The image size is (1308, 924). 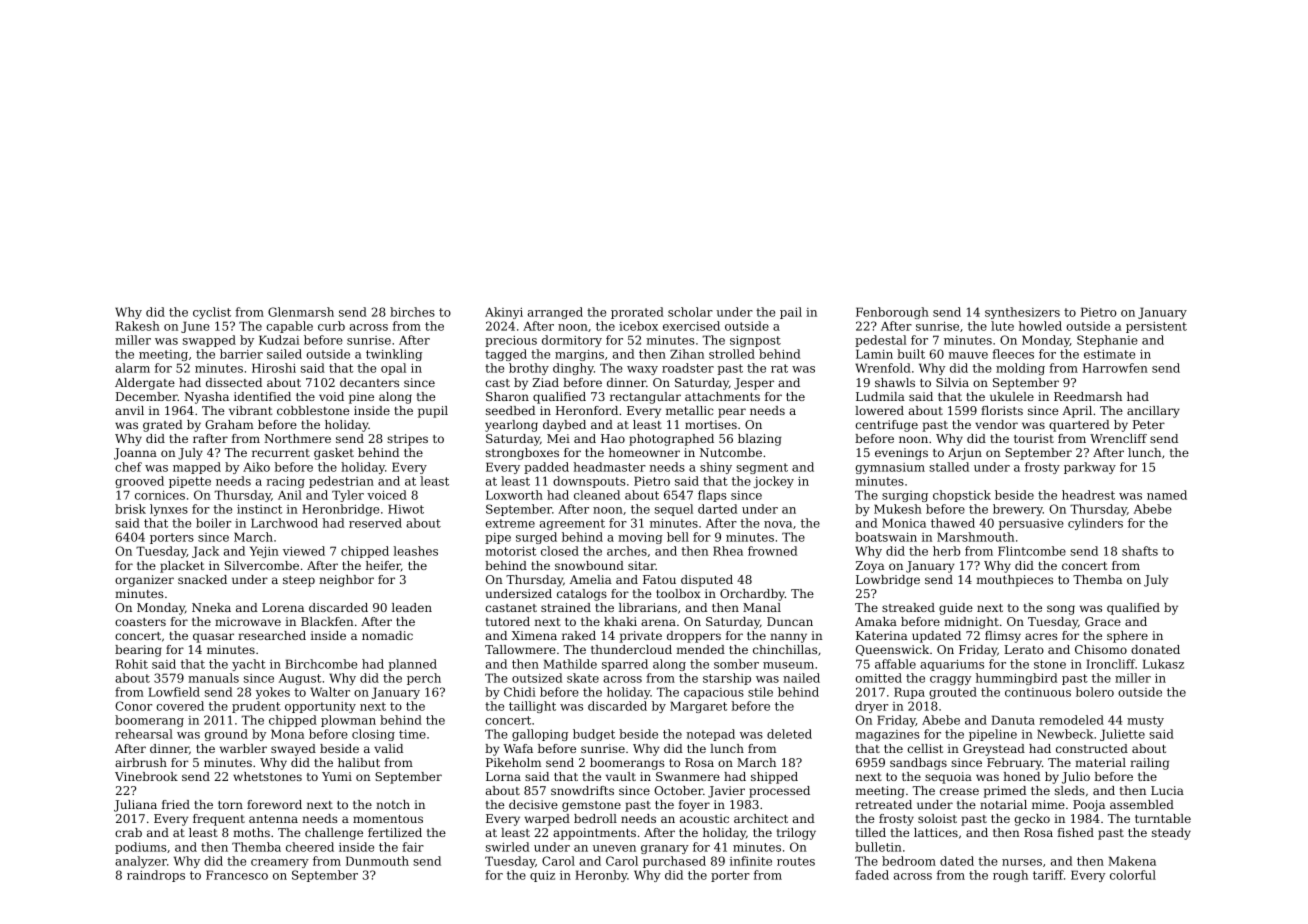 What do you see at coordinates (542, 876) in the image?
I see `quiz` at bounding box center [542, 876].
